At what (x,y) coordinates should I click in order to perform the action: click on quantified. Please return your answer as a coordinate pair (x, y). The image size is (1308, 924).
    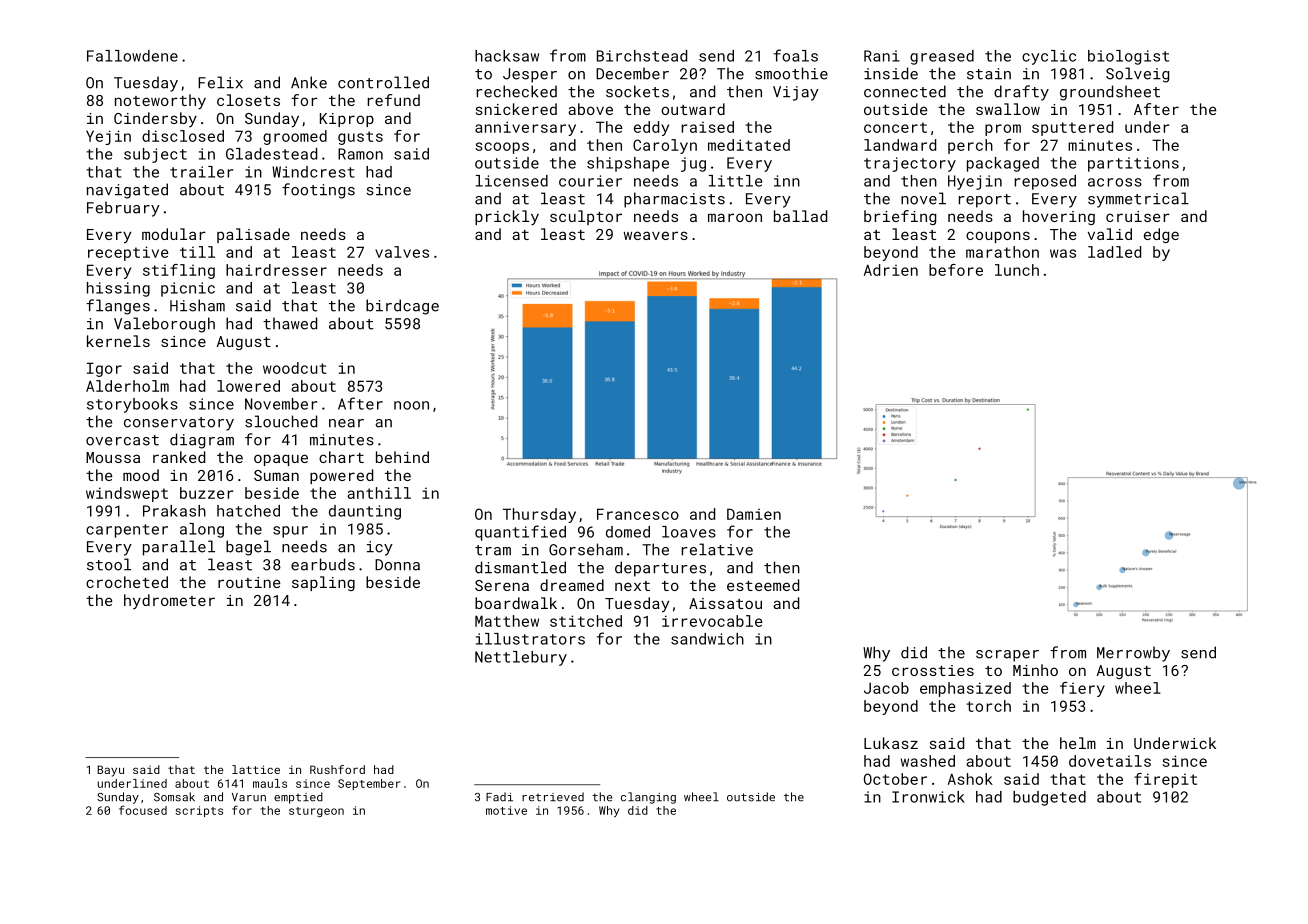
    Looking at the image, I should click on (520, 533).
